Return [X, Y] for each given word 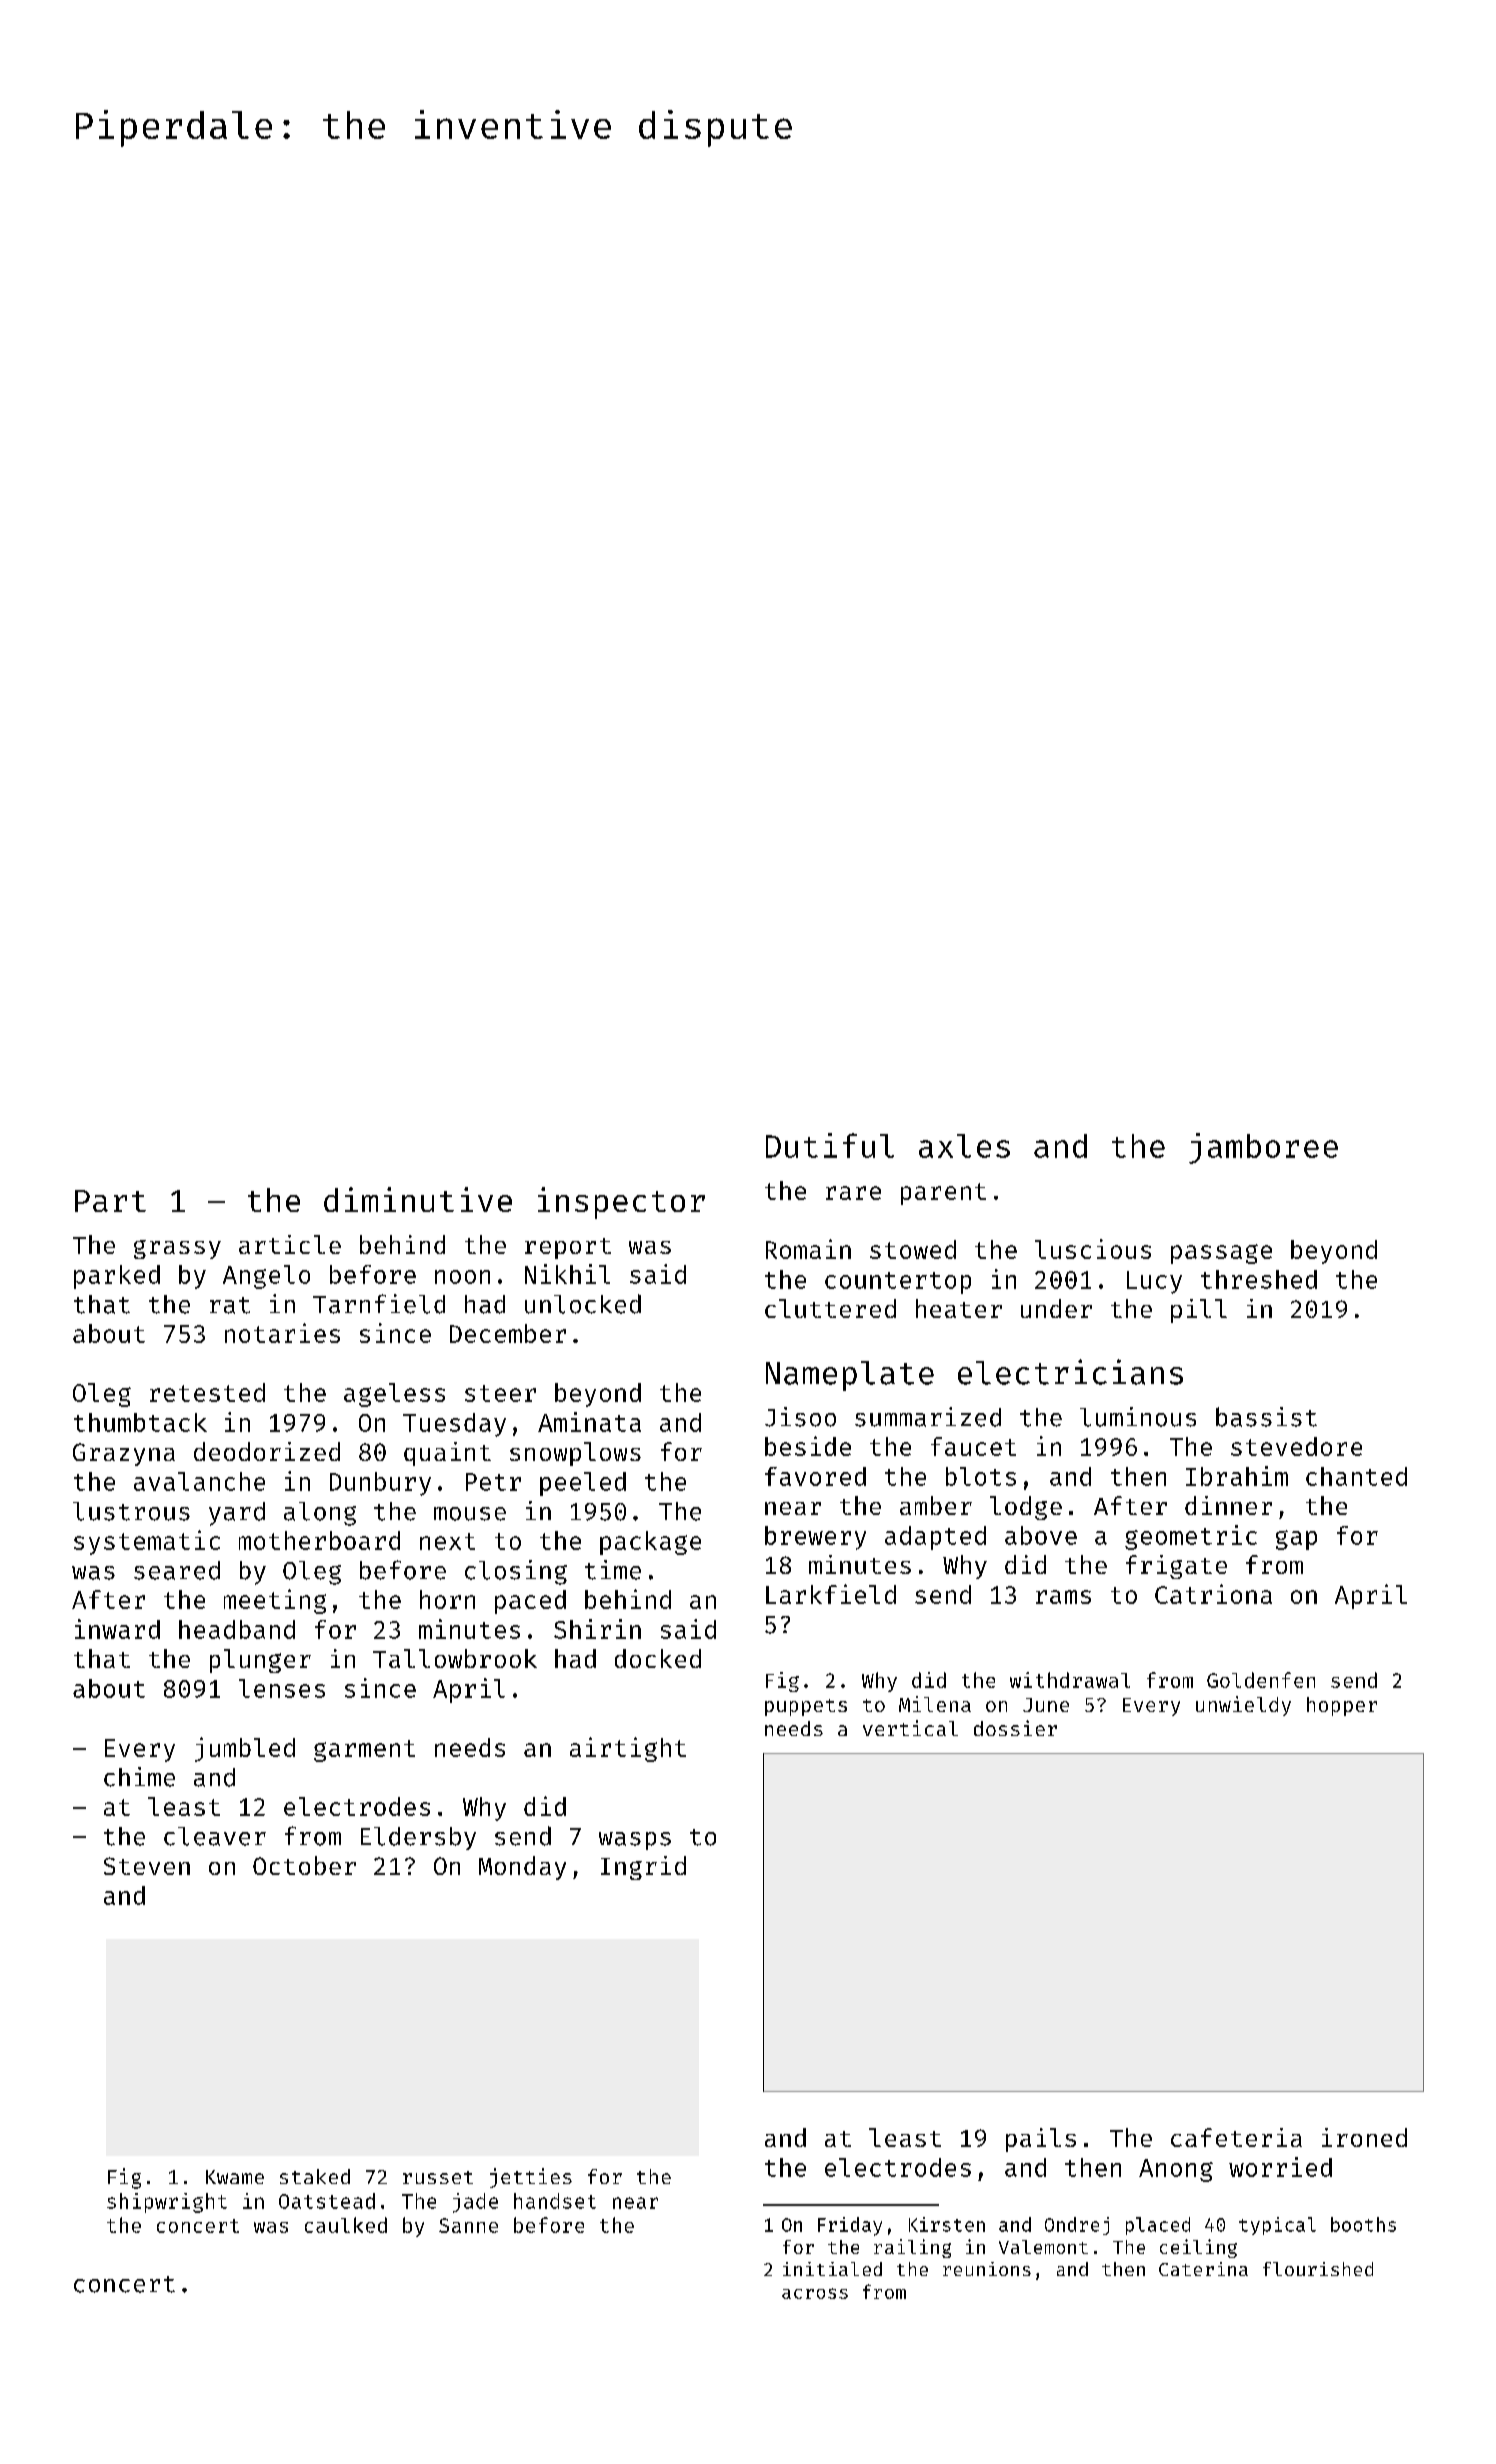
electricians [1070, 1372]
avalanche [199, 1481]
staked [315, 2176]
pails [1041, 2140]
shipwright [167, 2203]
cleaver [215, 1836]
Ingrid [643, 1868]
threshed [1259, 1279]
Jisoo [800, 1417]
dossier [1015, 1728]
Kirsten [947, 2224]
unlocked [583, 1304]
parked [117, 1277]
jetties [531, 2178]
